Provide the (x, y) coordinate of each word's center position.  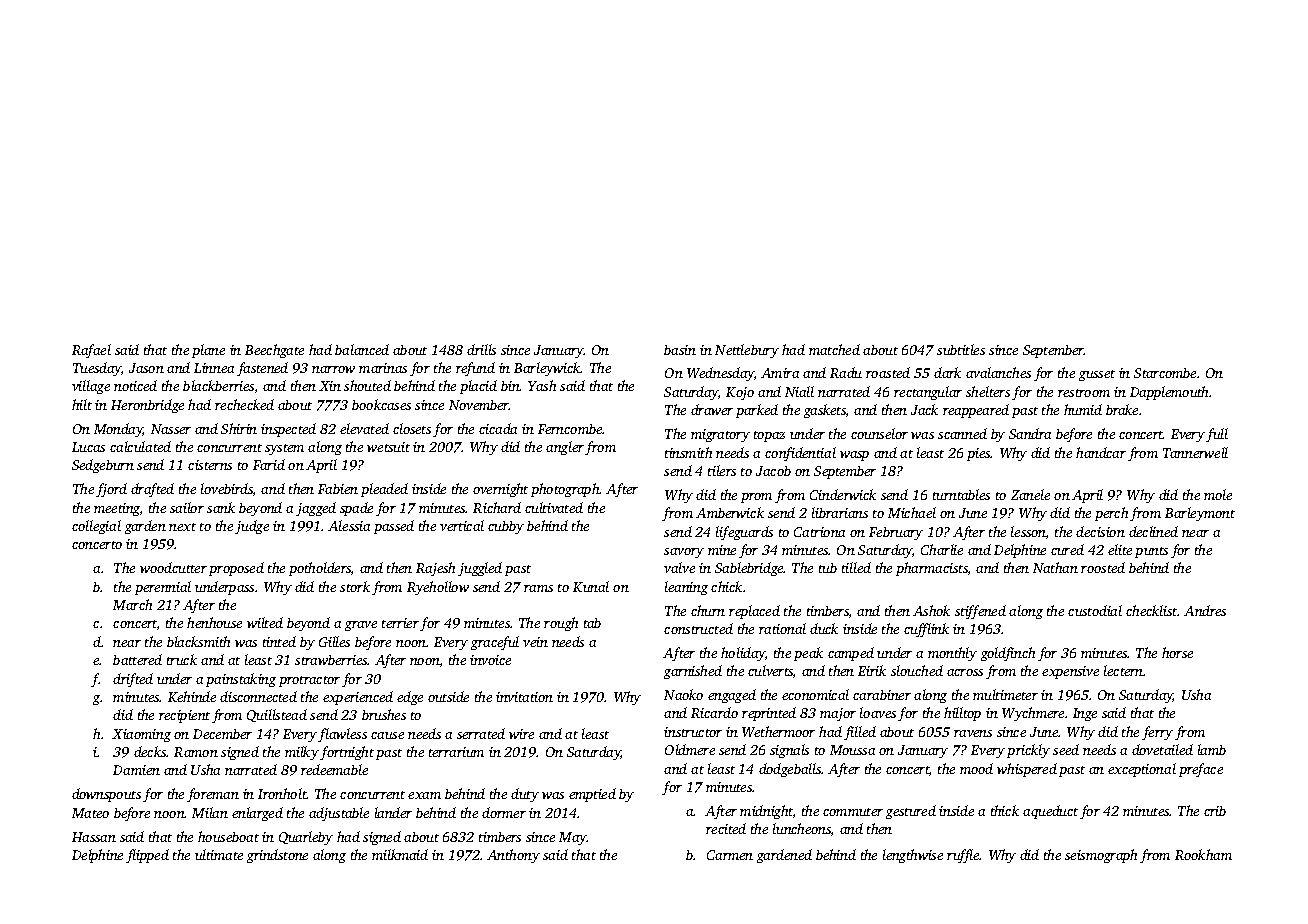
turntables (961, 494)
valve (679, 567)
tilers (722, 470)
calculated (140, 446)
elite (1120, 549)
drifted (133, 680)
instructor (693, 732)
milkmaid (400, 854)
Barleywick (547, 369)
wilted (265, 622)
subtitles (961, 349)
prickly (1028, 751)
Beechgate (274, 351)
